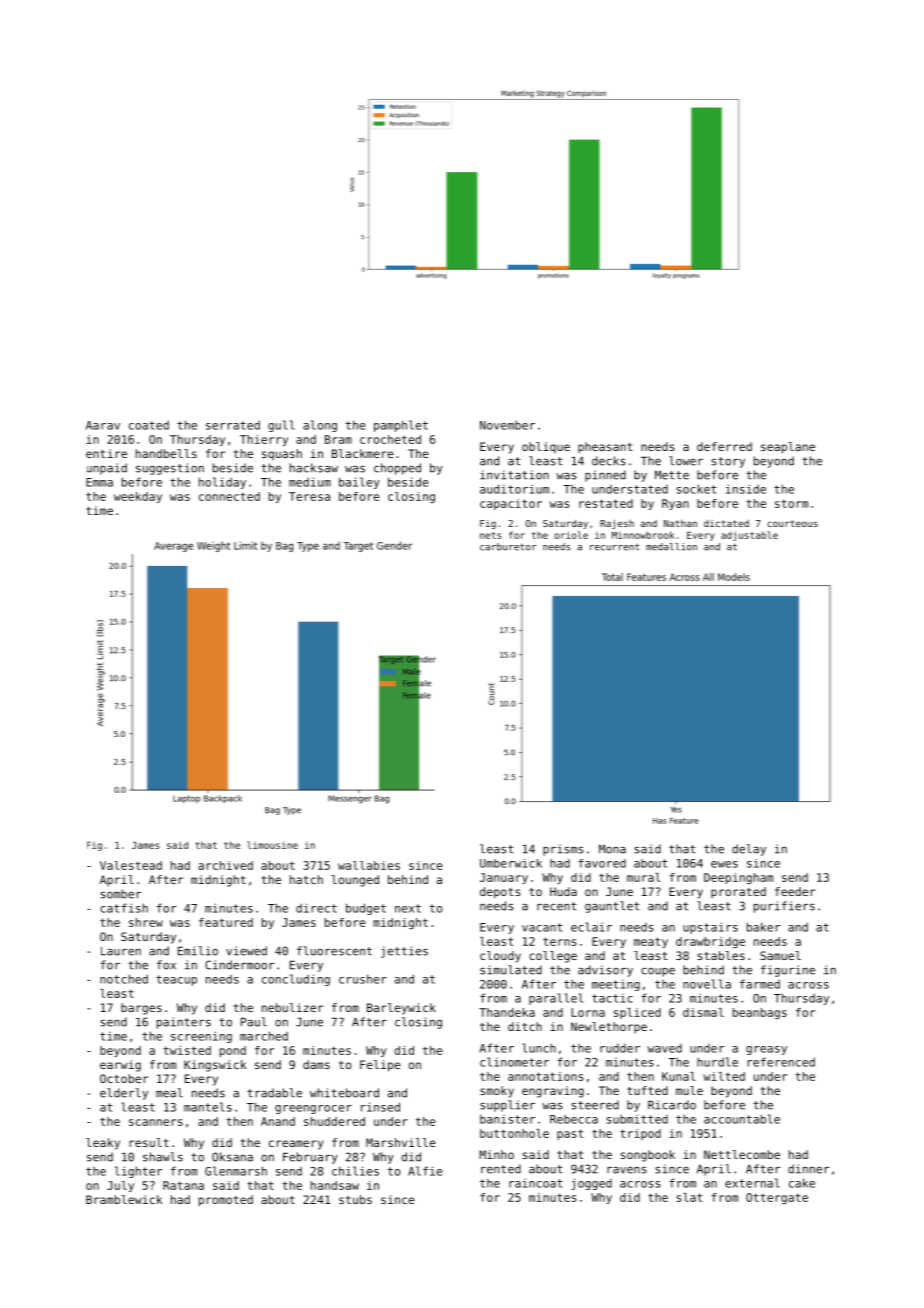 Image resolution: width=924 pixels, height=1308 pixels. I want to click on Rajesh, so click(617, 524).
